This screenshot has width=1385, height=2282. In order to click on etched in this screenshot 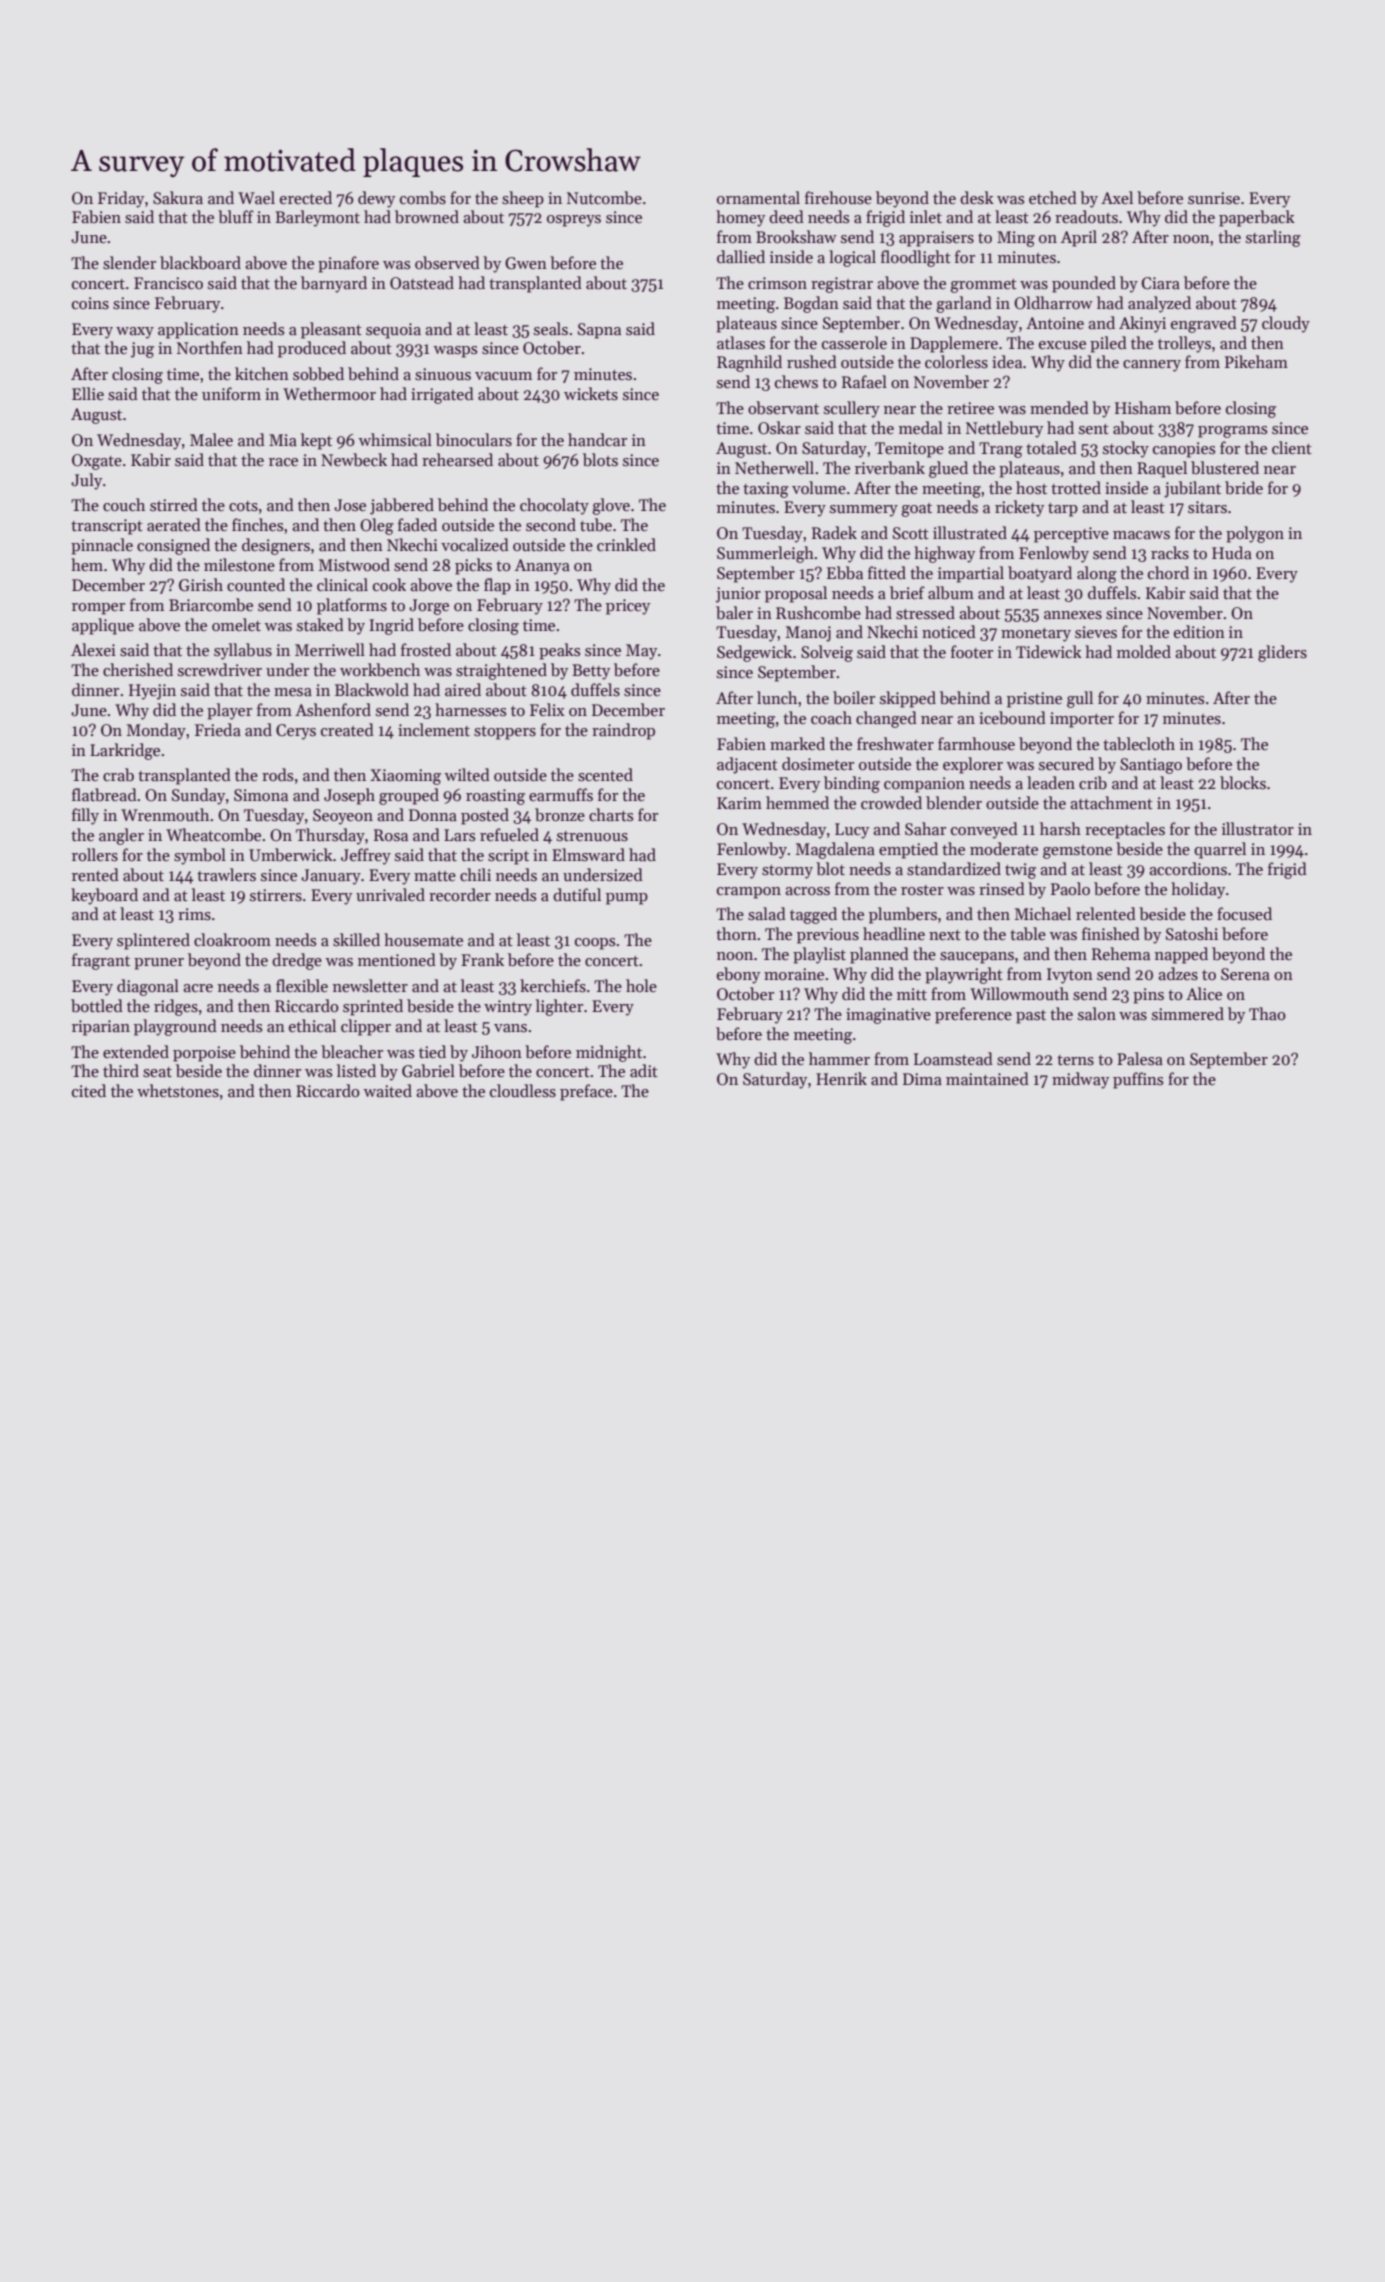, I will do `click(1053, 197)`.
